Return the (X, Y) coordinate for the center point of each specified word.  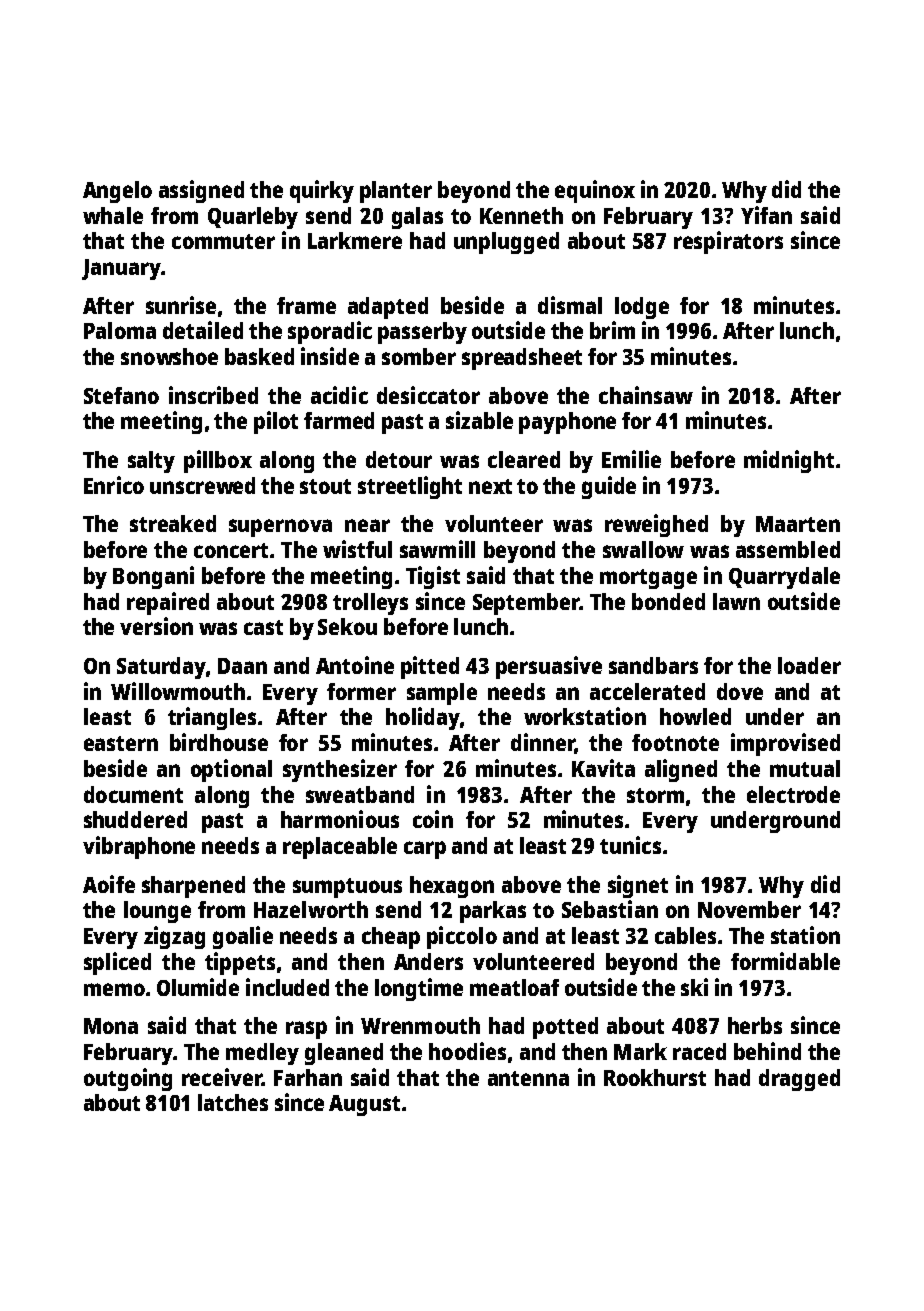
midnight (789, 461)
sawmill (437, 549)
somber (419, 356)
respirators (728, 242)
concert (231, 550)
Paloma (120, 330)
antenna (528, 1078)
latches (233, 1102)
